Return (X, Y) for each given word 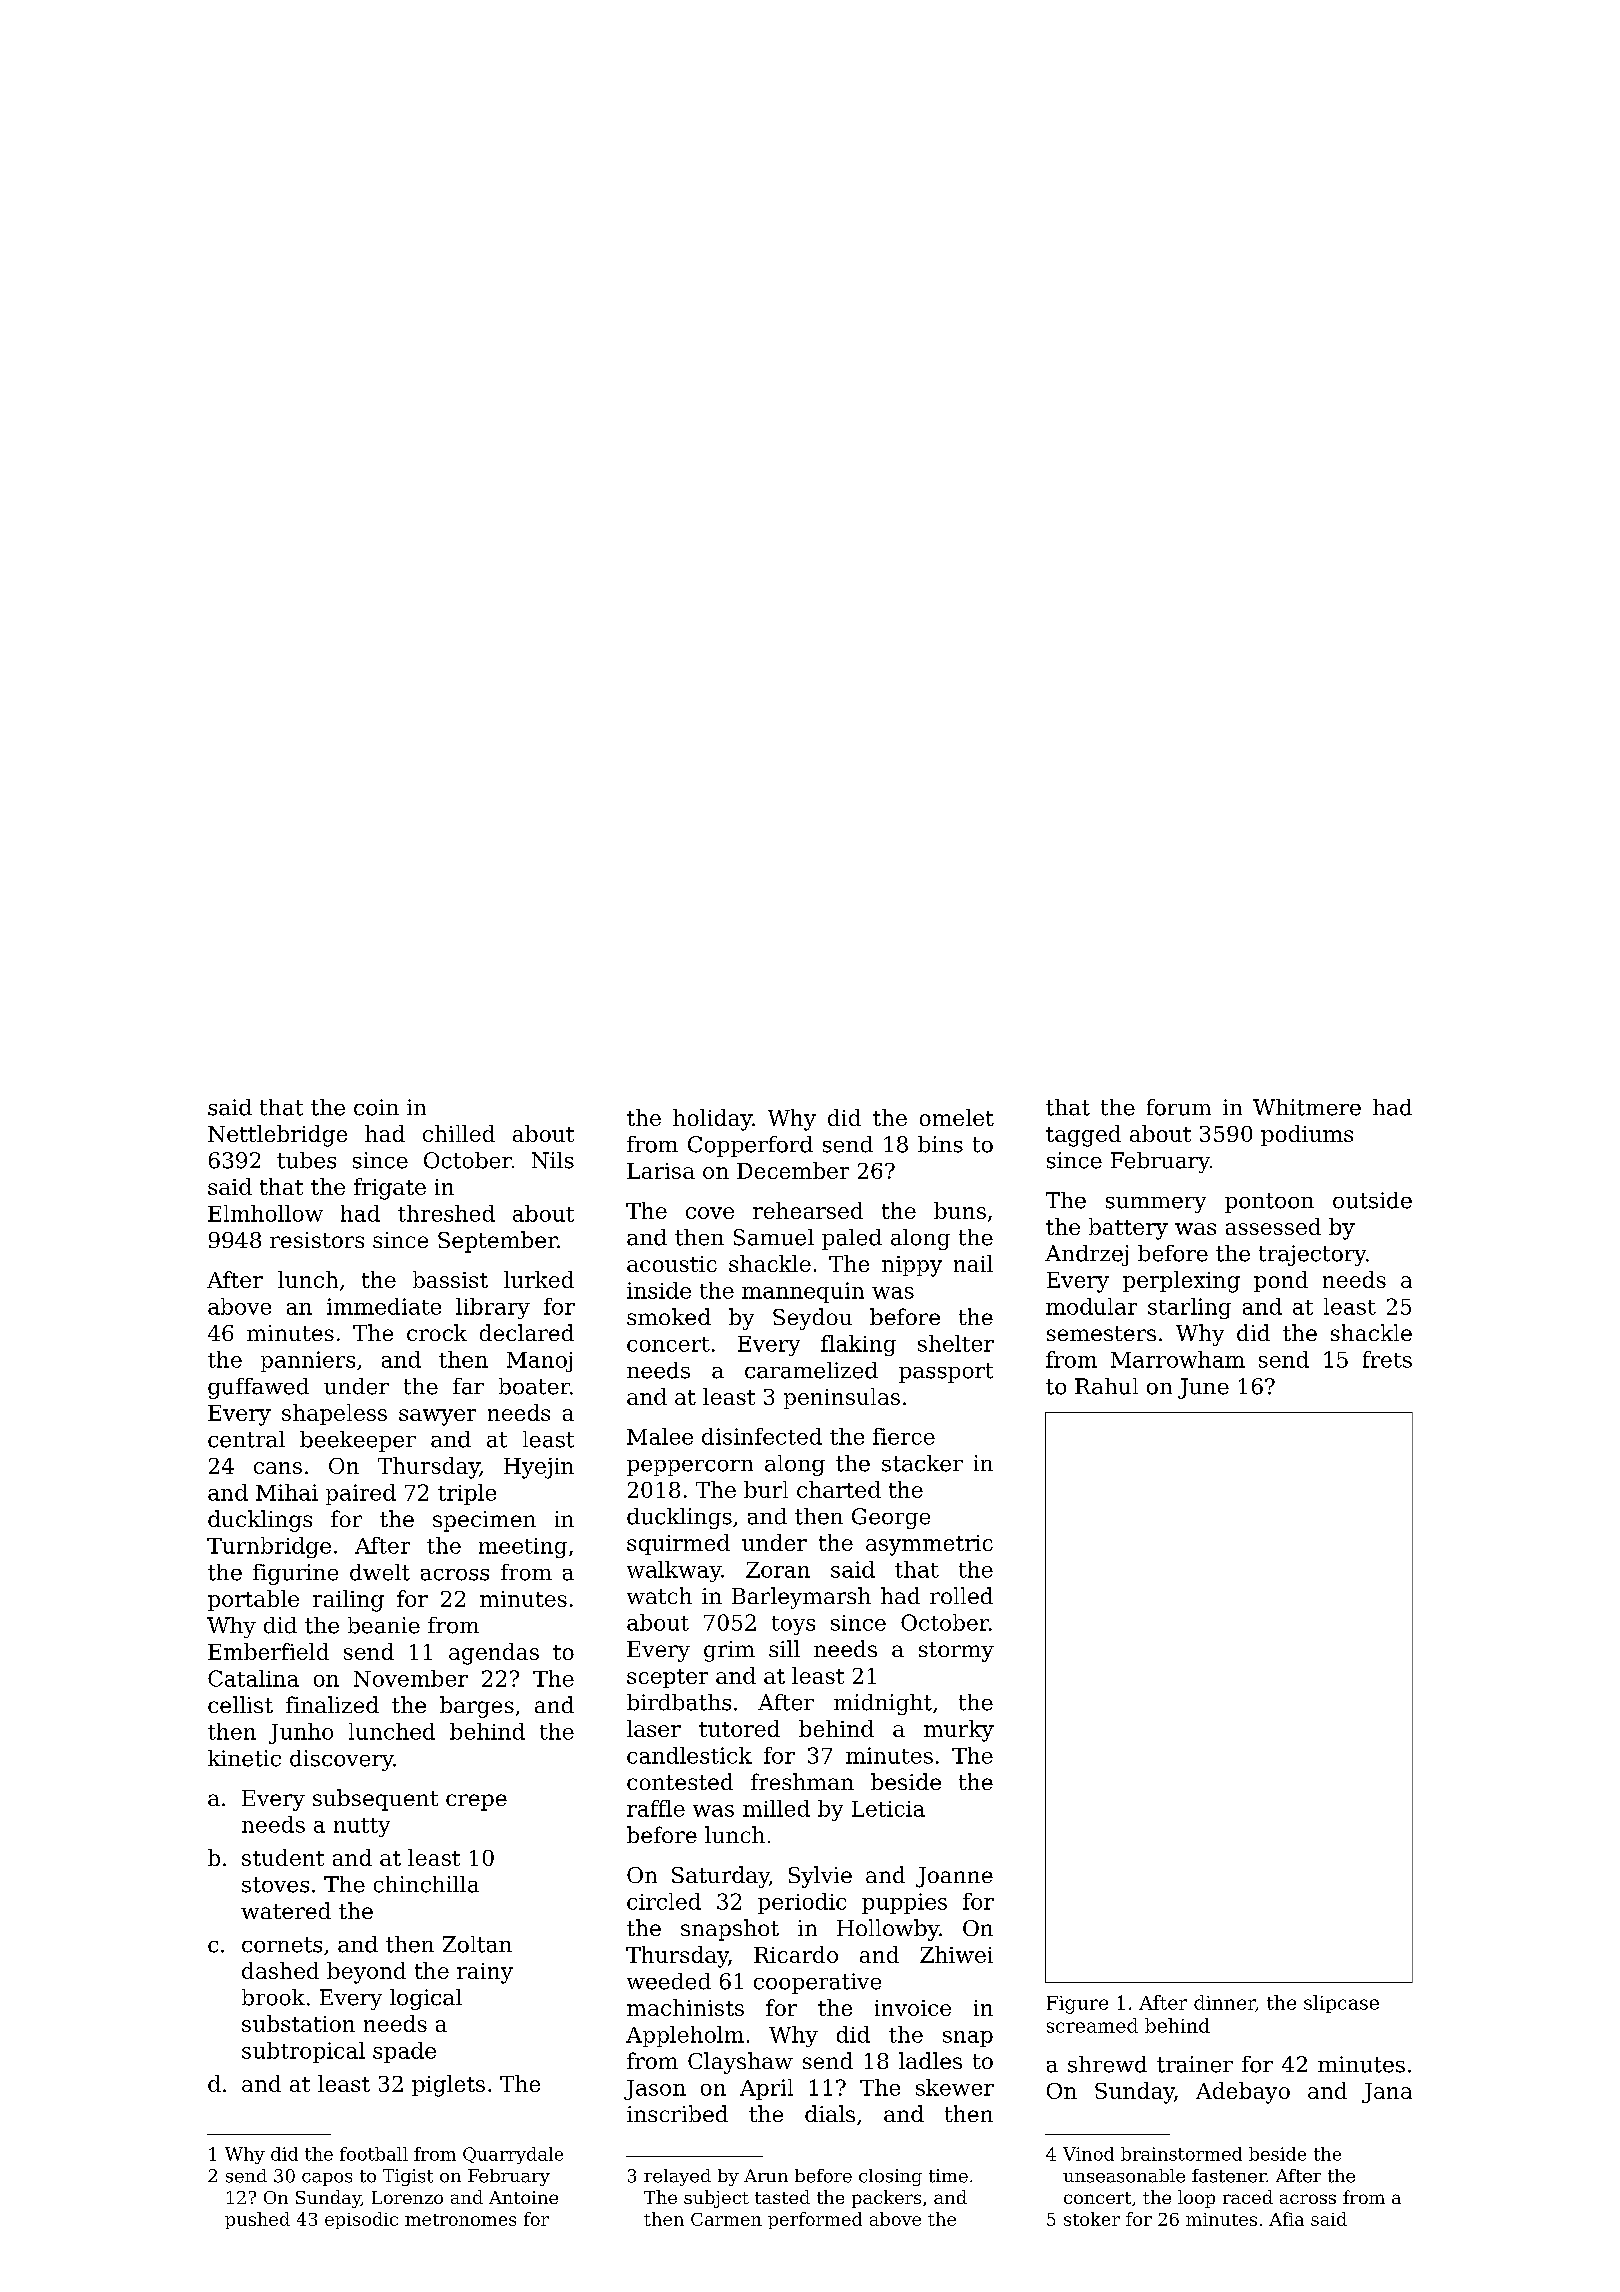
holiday (712, 1120)
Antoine (523, 2197)
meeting (523, 1548)
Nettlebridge (277, 1136)
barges (477, 1707)
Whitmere (1307, 1107)
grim (729, 1651)
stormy (956, 1652)
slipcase (1341, 2004)
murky (959, 1731)
